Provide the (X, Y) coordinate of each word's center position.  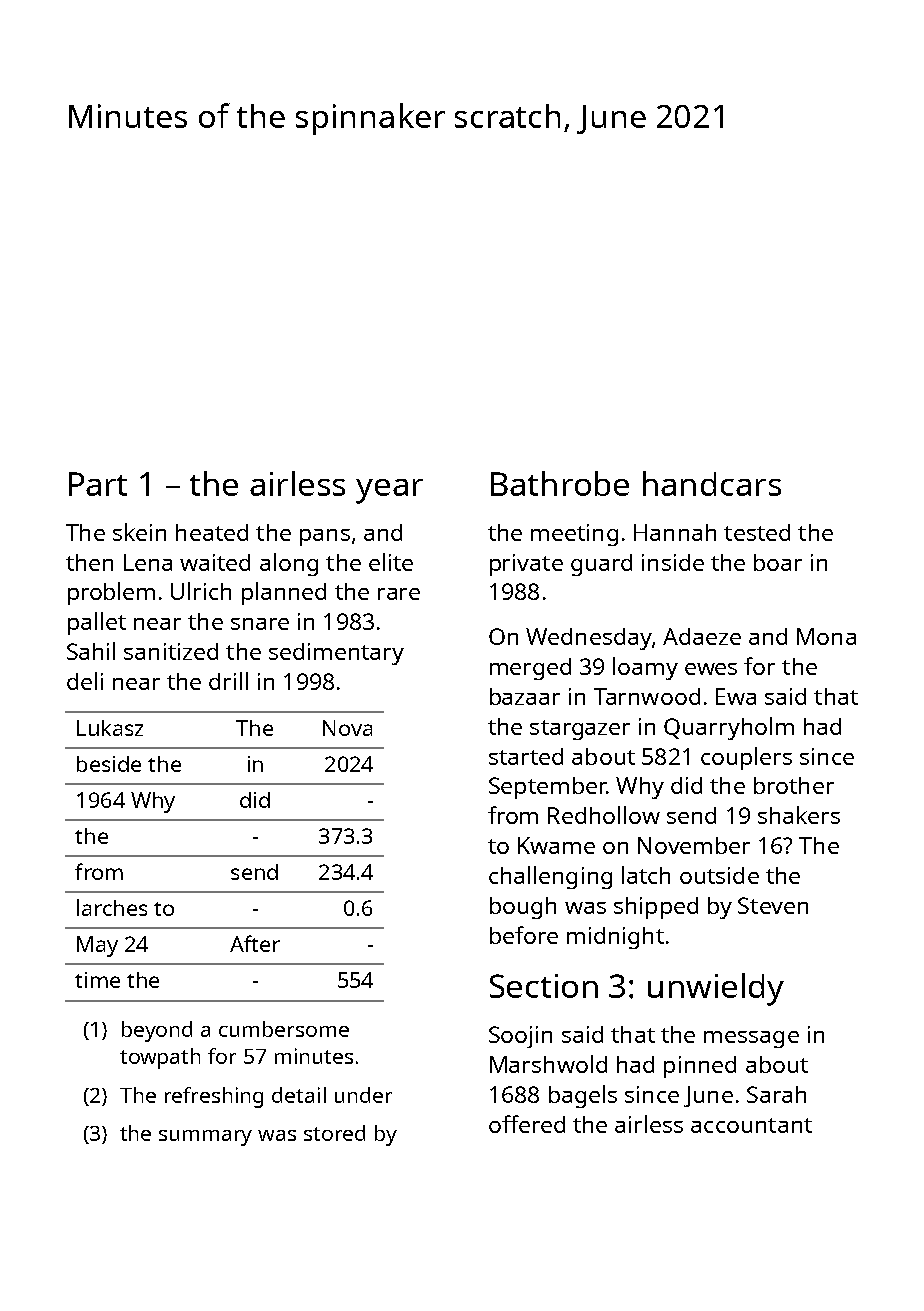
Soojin (520, 1037)
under (363, 1095)
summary (205, 1138)
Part (98, 484)
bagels (583, 1096)
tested (757, 532)
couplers (746, 758)
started (526, 756)
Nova (347, 728)
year (389, 491)
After (255, 943)
